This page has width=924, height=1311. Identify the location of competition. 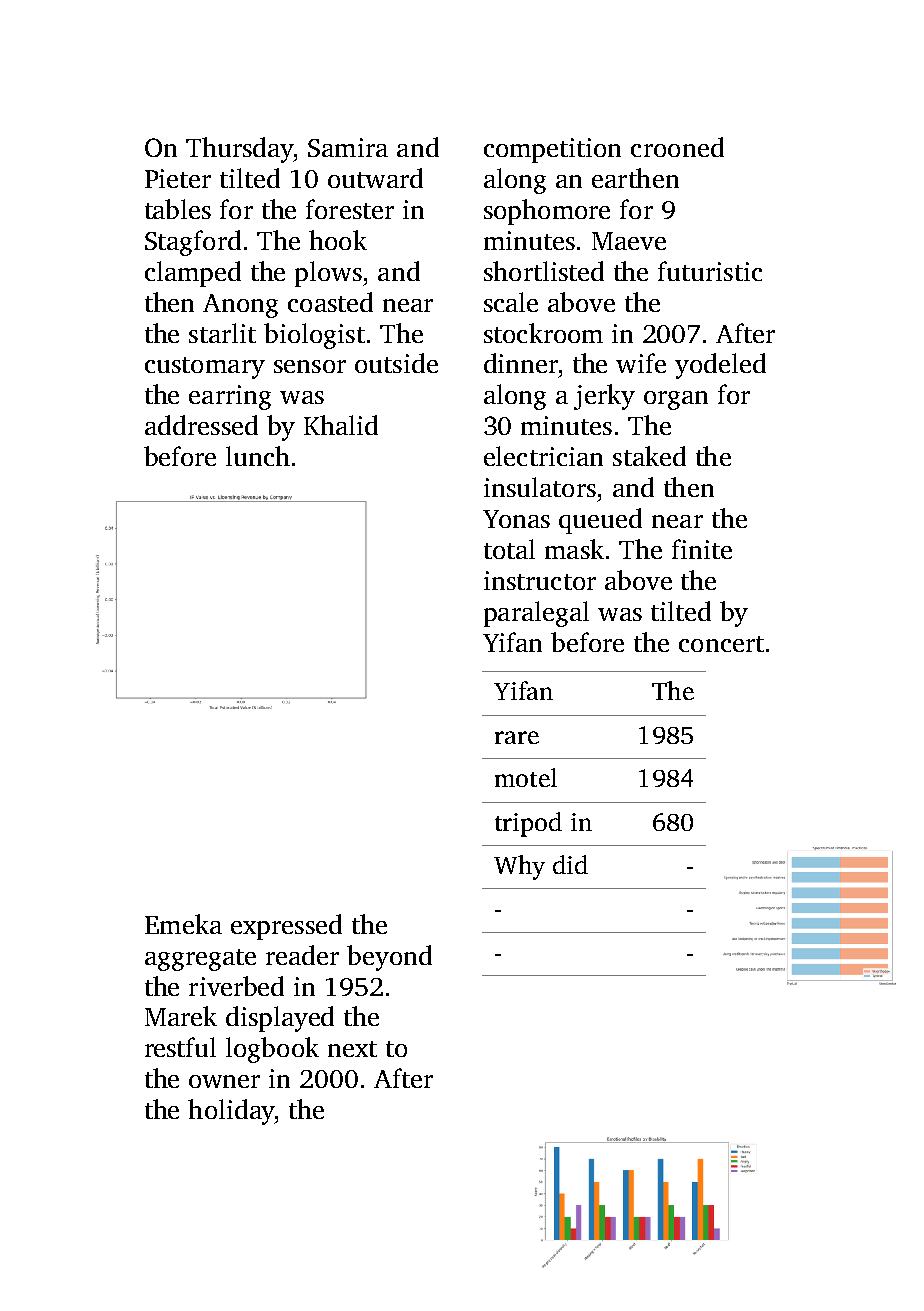
(552, 150).
